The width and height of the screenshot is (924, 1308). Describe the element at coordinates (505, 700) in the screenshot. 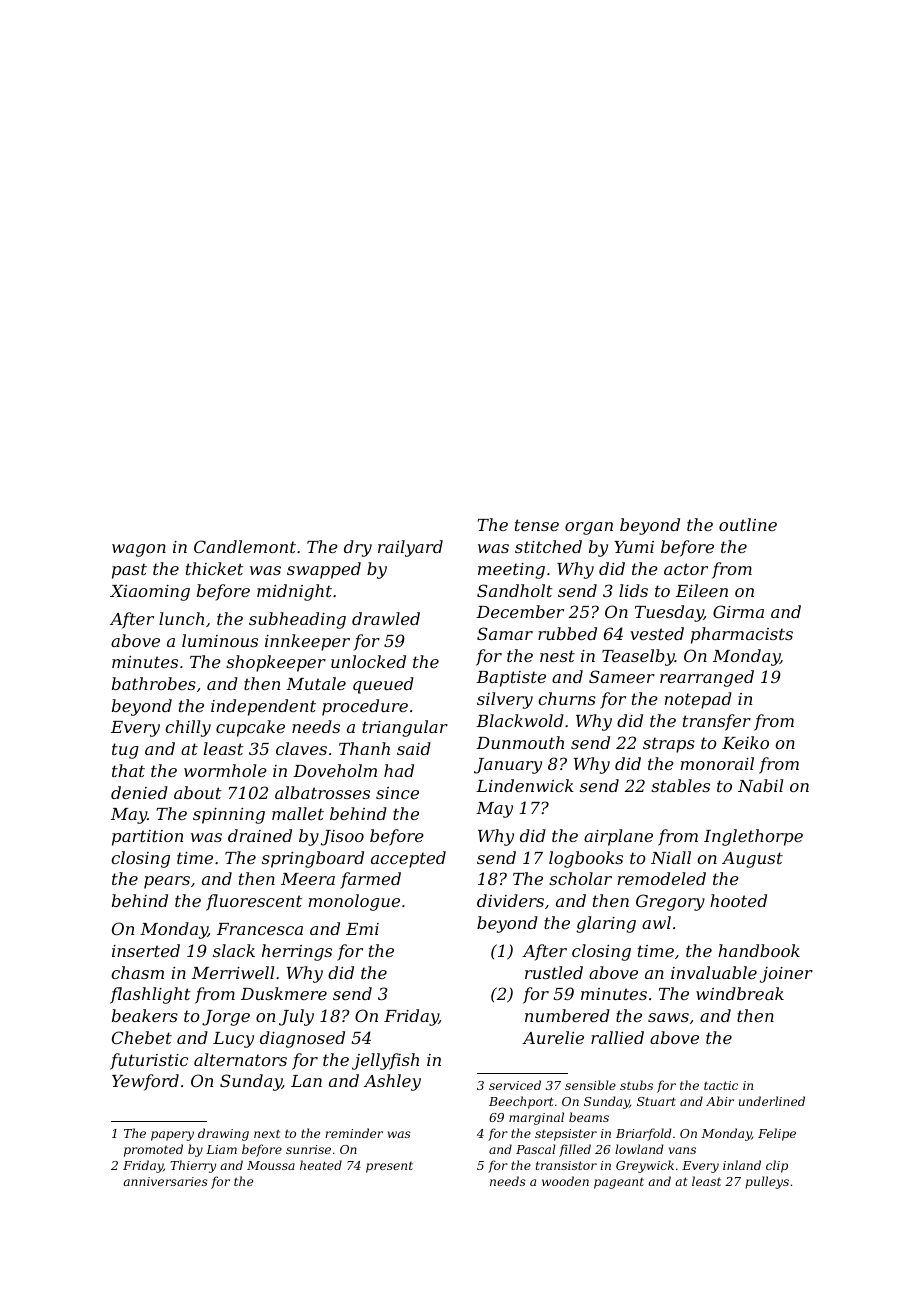

I see `silvery` at that location.
